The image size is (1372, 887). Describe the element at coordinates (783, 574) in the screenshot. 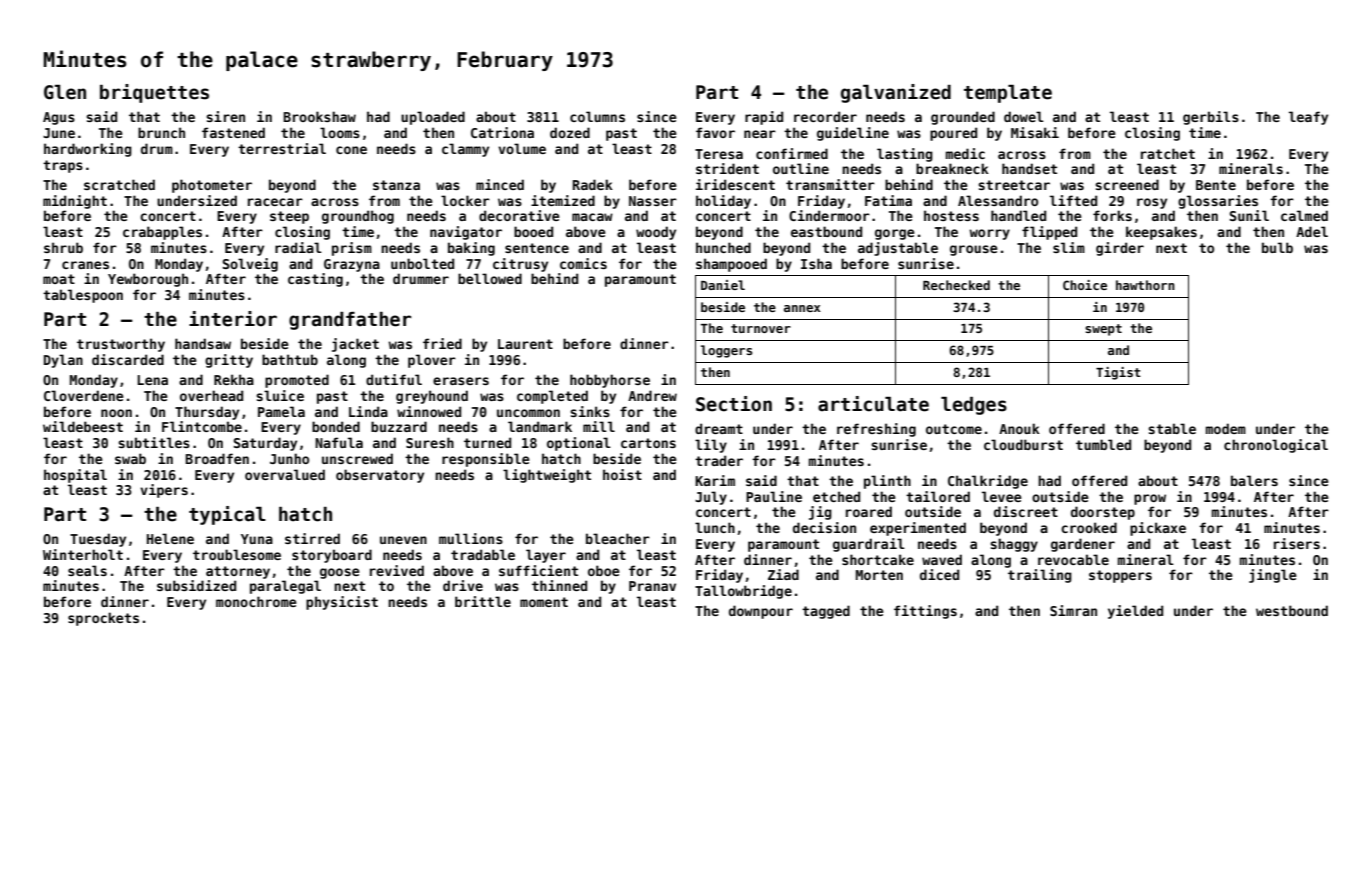

I see `Ziad` at that location.
